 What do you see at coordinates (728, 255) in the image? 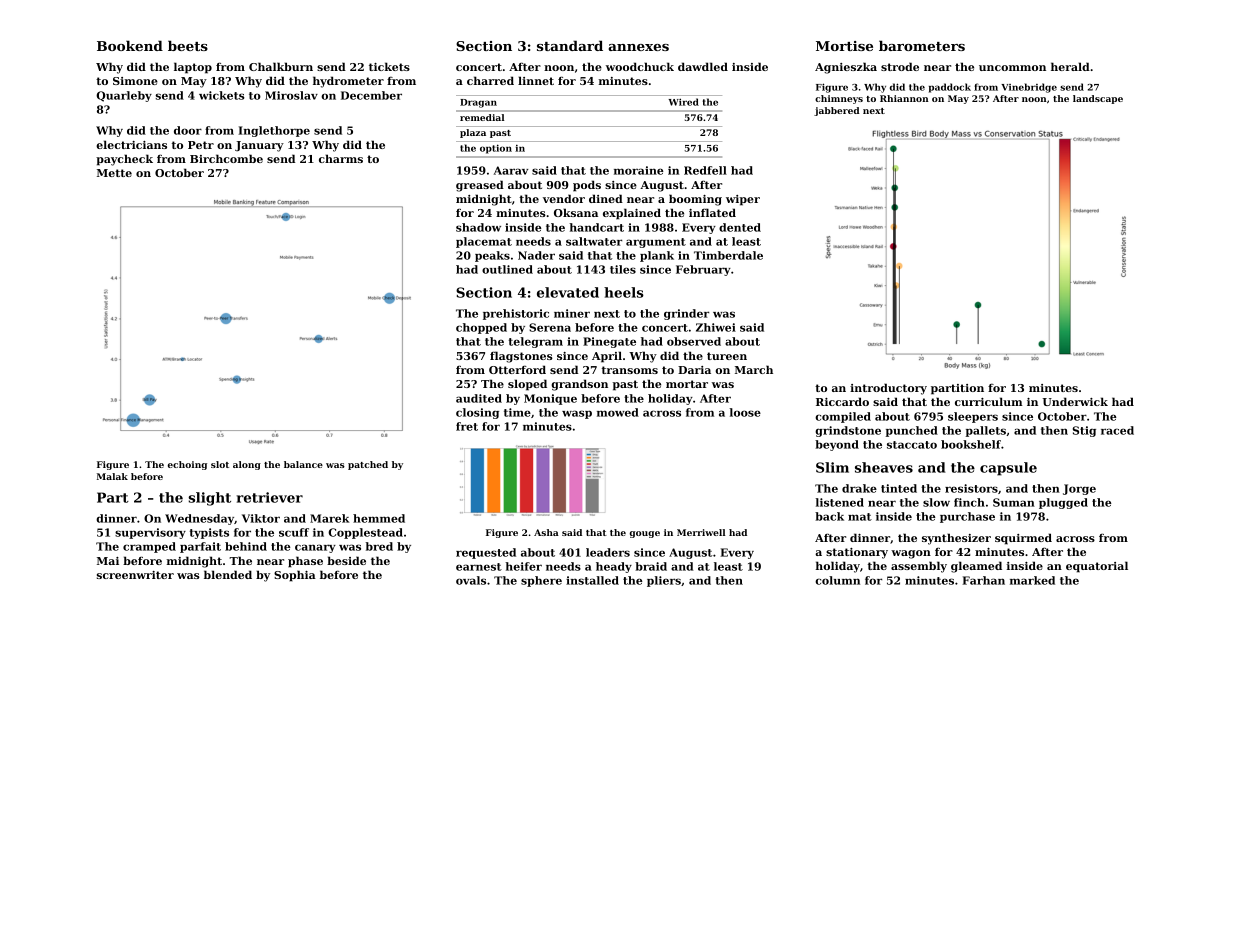
I see `Timberdale` at bounding box center [728, 255].
